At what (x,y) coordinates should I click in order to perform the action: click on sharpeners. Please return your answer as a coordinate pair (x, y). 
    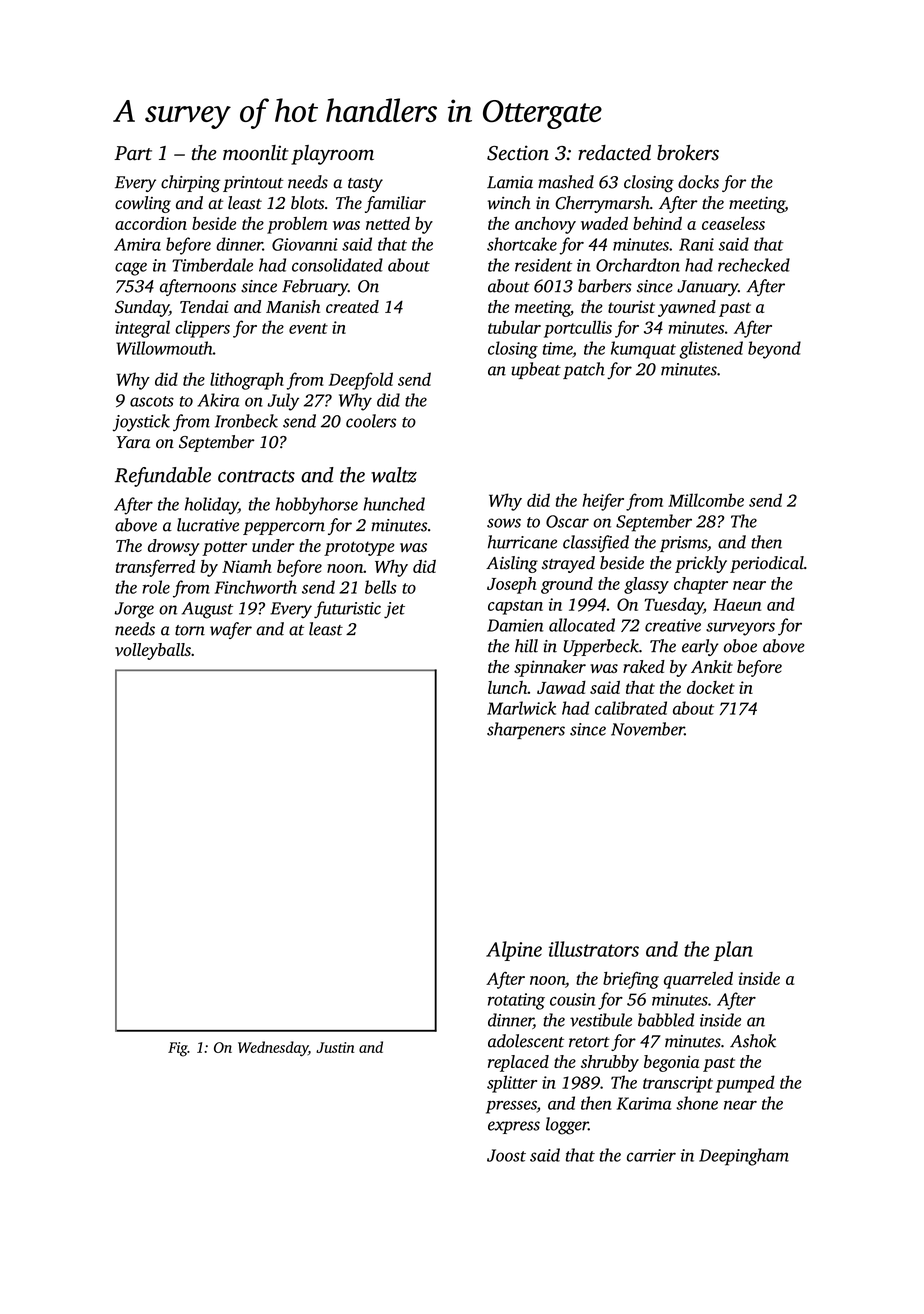
    Looking at the image, I should click on (526, 730).
